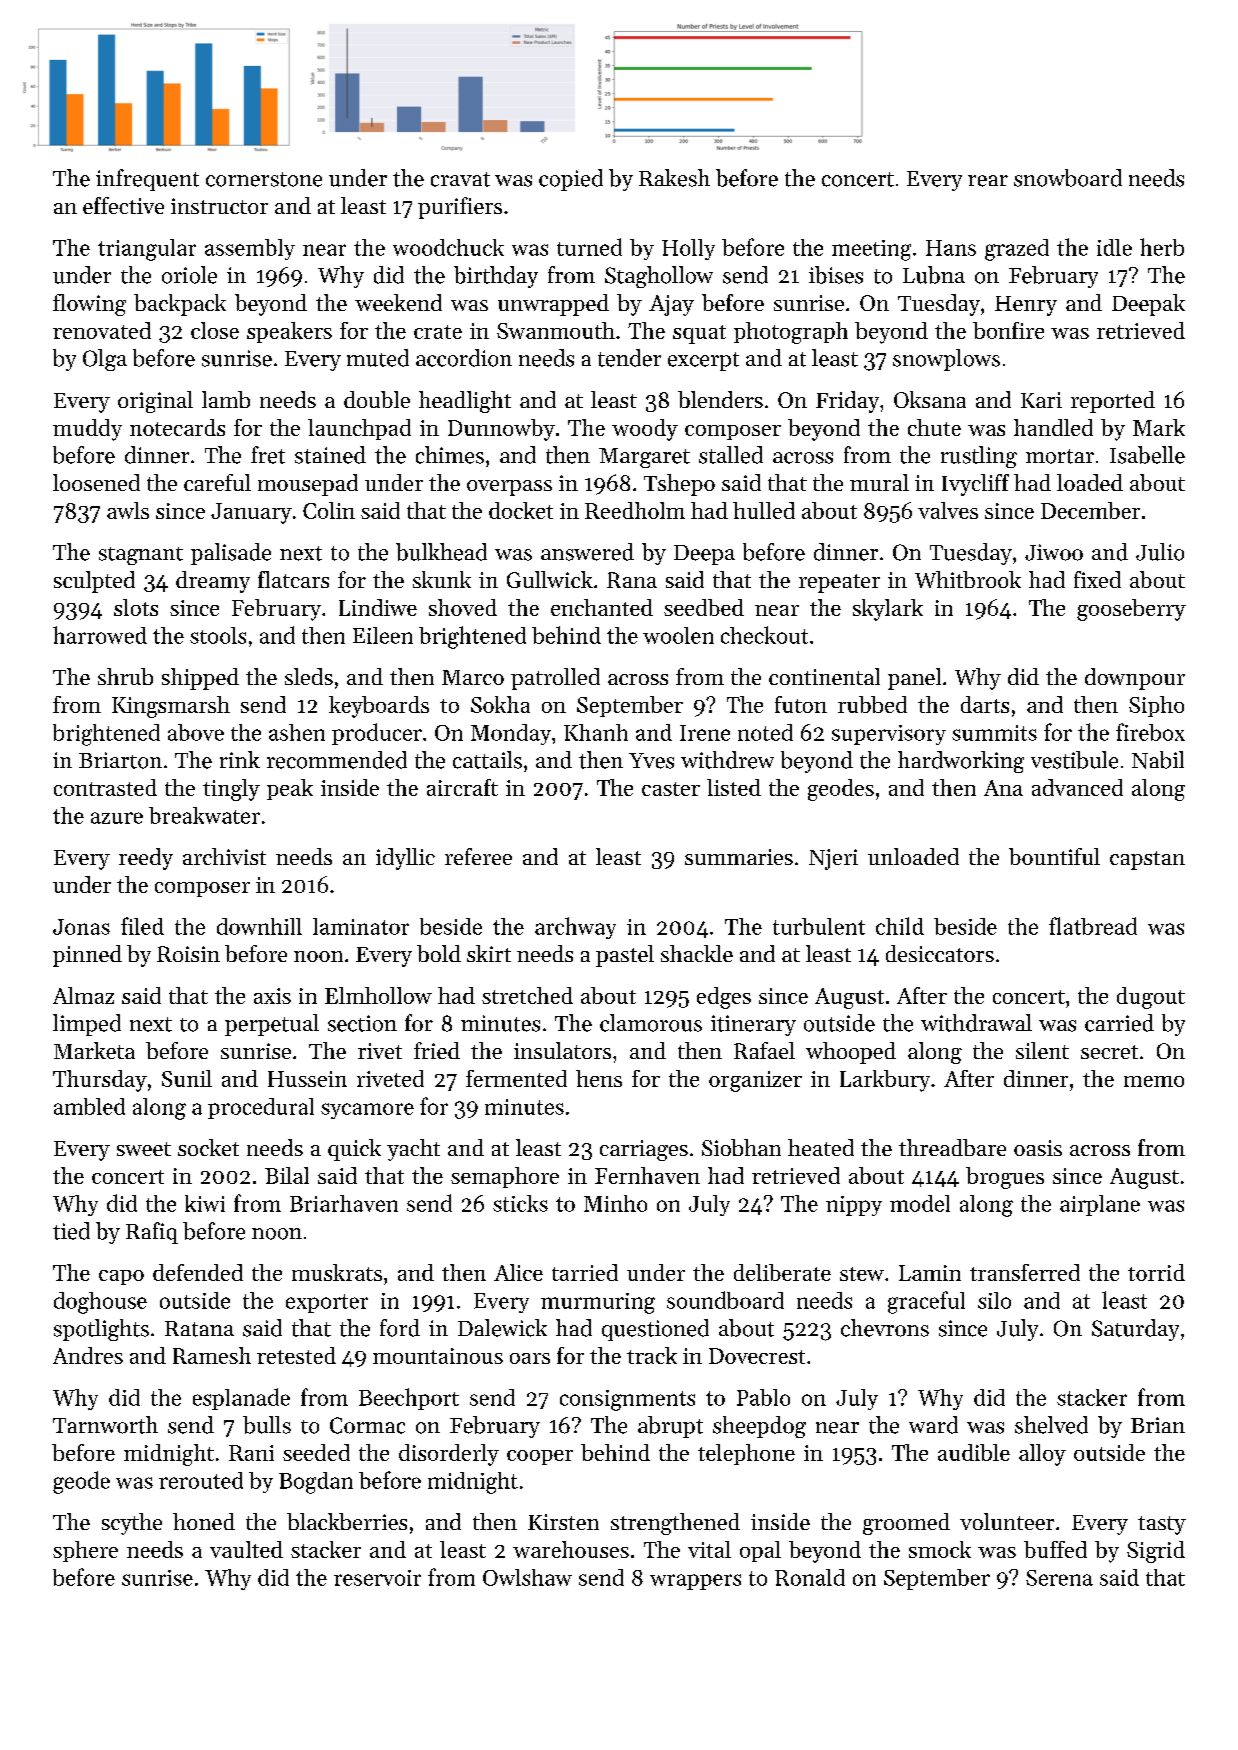  Describe the element at coordinates (87, 956) in the screenshot. I see `pinned` at that location.
